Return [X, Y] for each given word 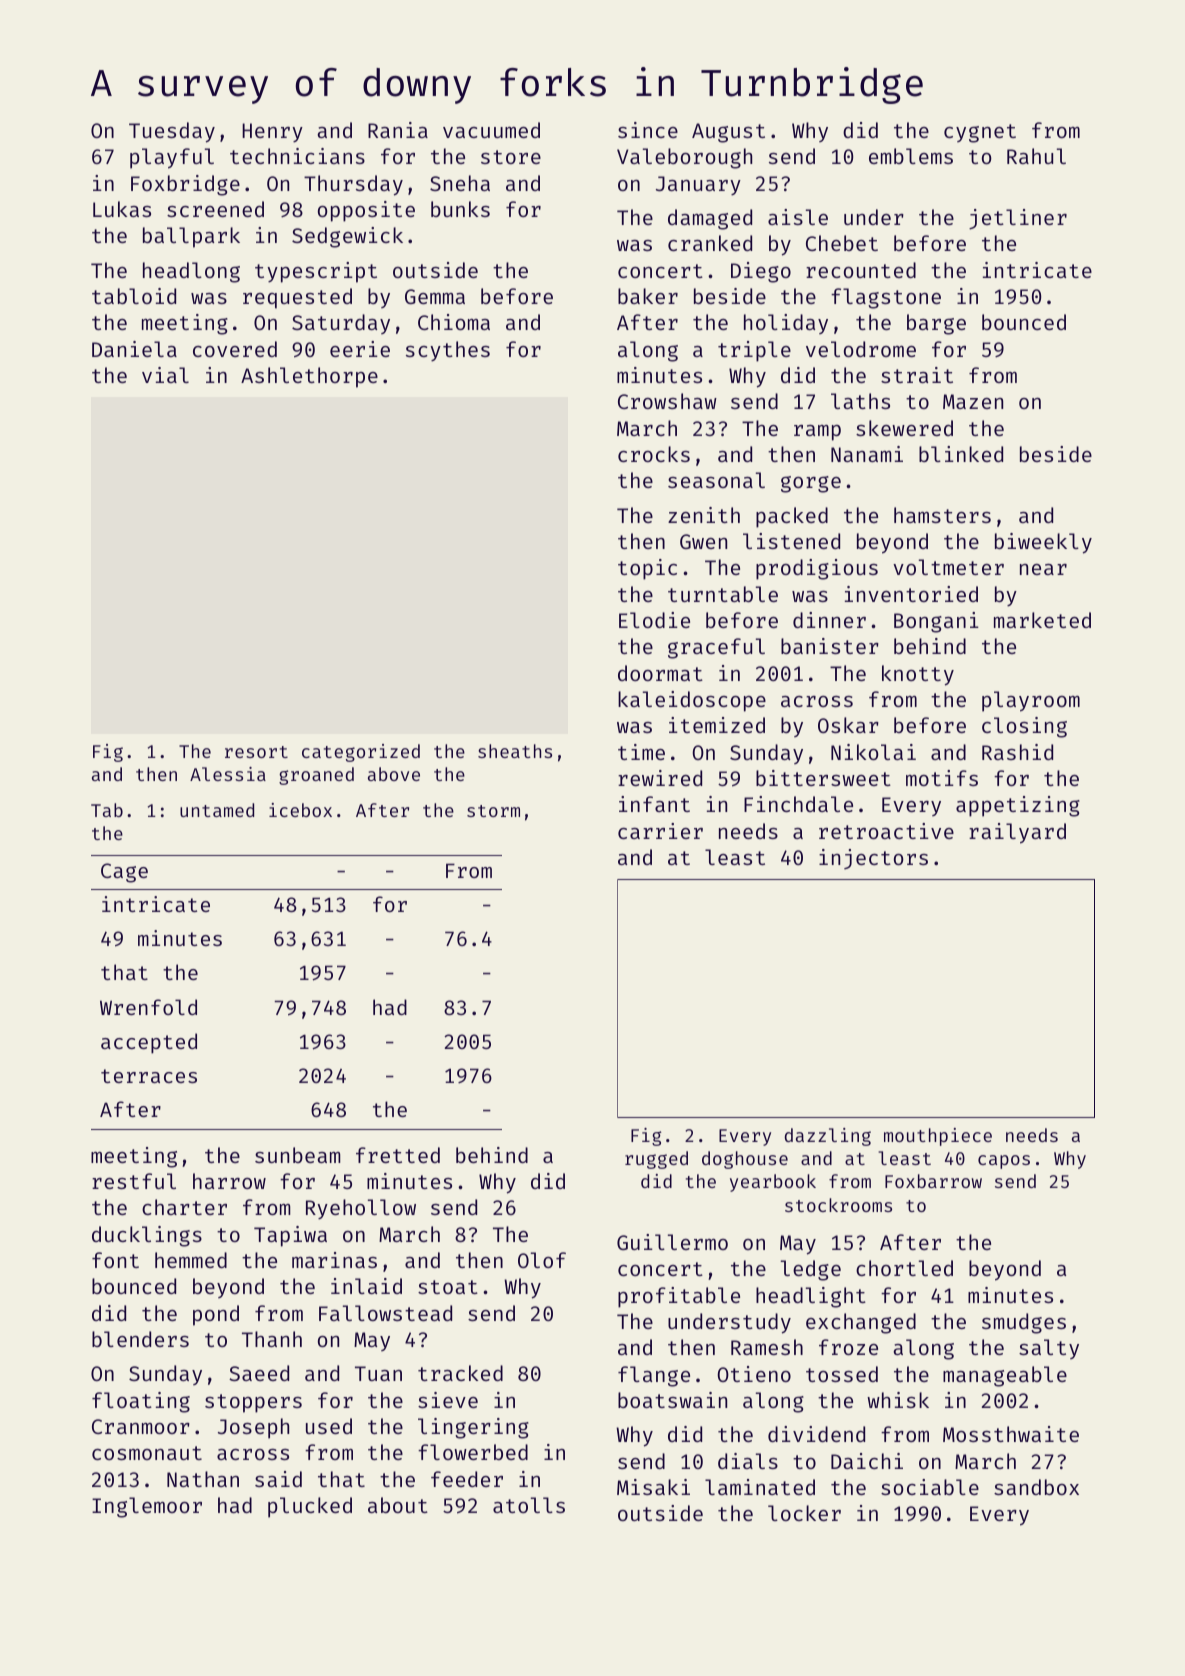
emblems [911, 156]
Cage [124, 873]
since [648, 130]
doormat [660, 673]
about [398, 1505]
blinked [961, 454]
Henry [272, 133]
